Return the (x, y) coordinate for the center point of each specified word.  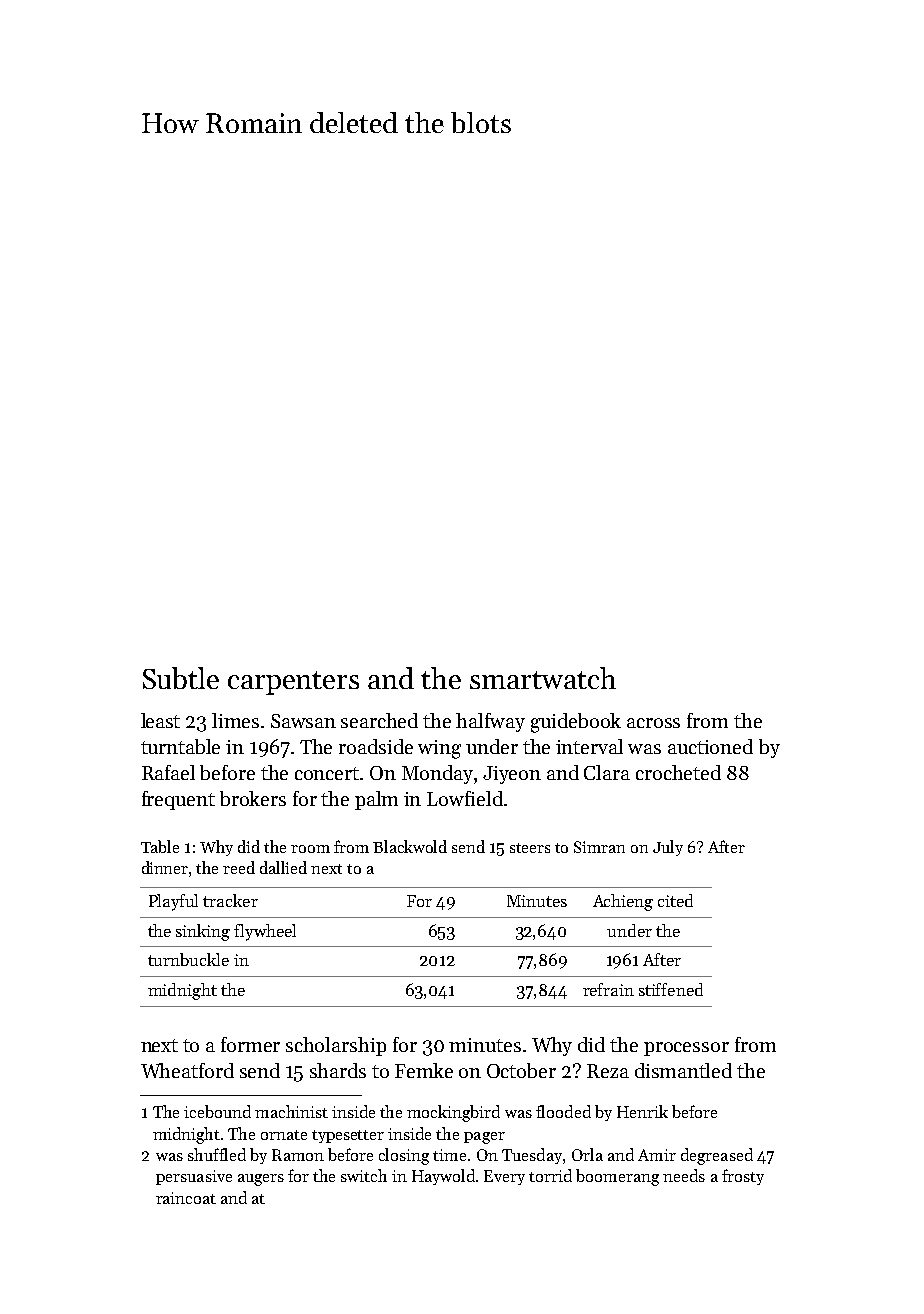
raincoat (186, 1198)
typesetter (348, 1136)
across (653, 723)
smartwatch (543, 678)
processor (686, 1049)
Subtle (181, 678)
